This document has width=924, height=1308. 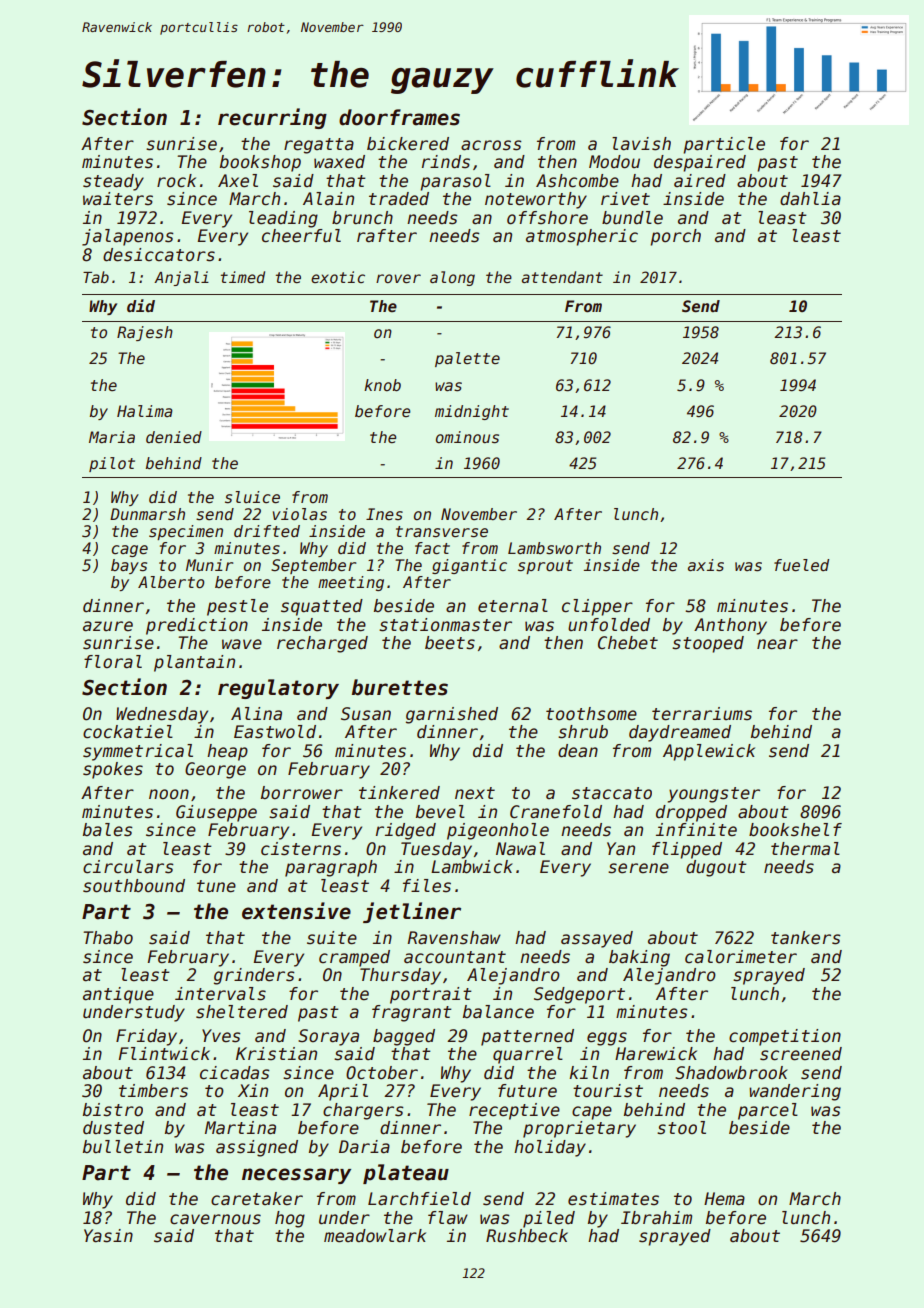 I want to click on tune, so click(x=216, y=886).
